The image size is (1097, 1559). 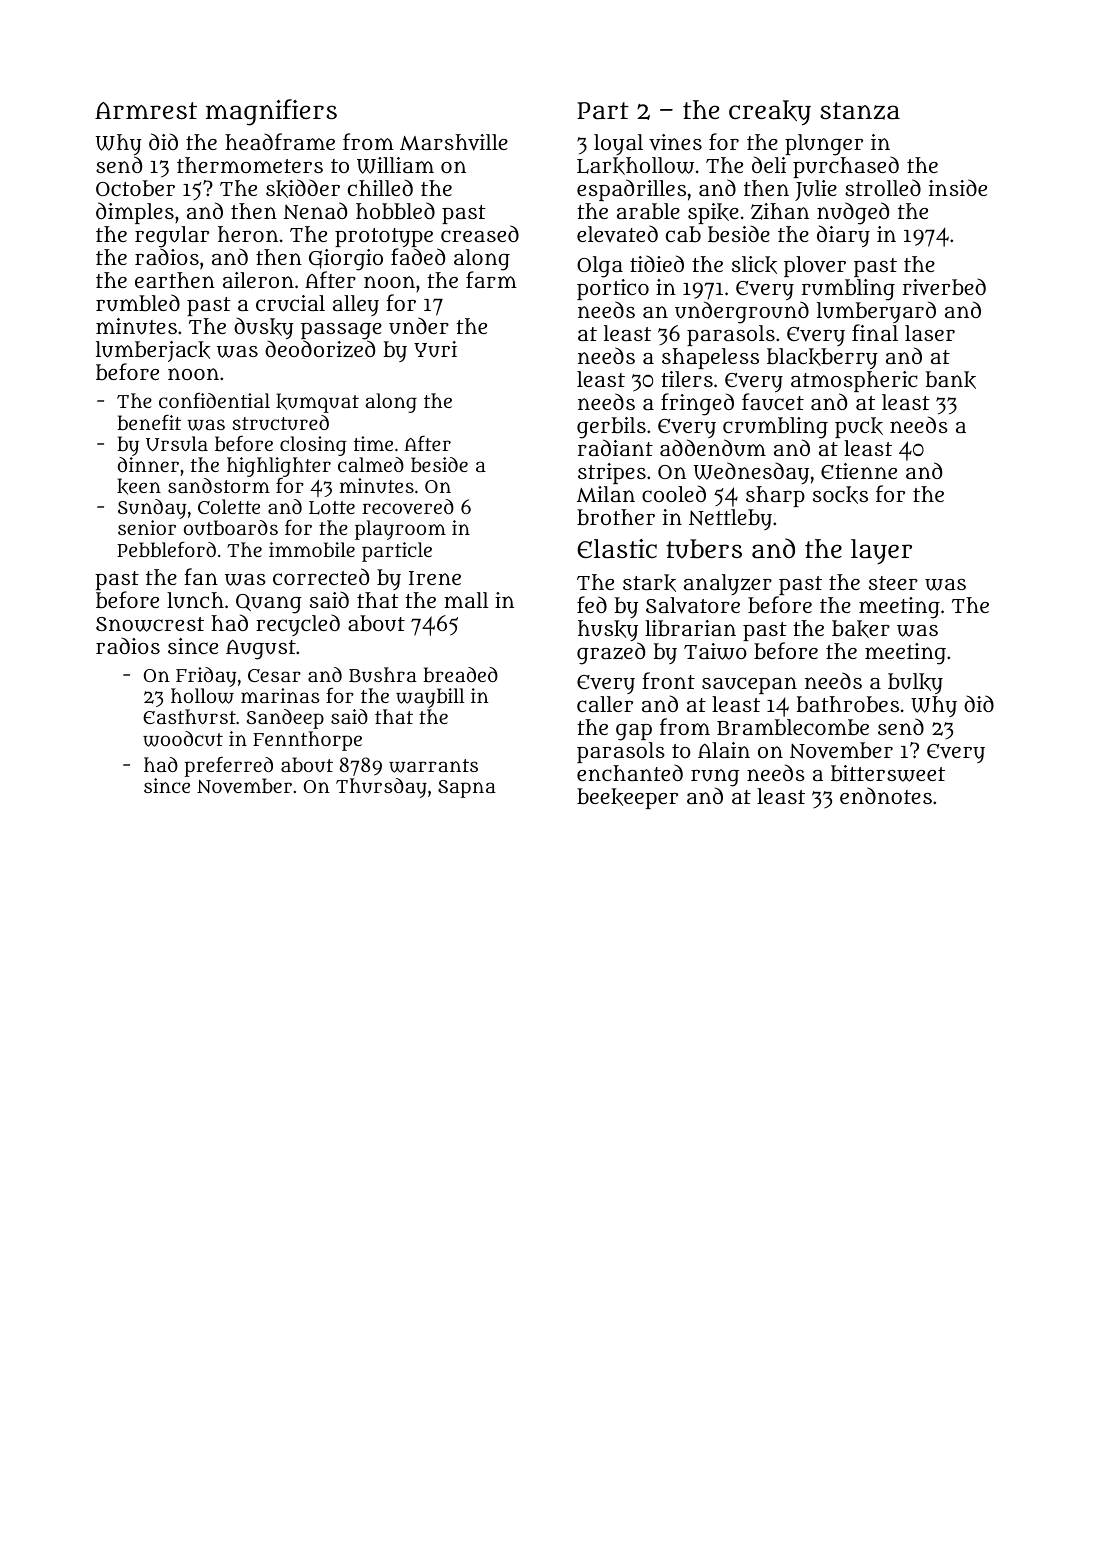 What do you see at coordinates (135, 188) in the screenshot?
I see `October` at bounding box center [135, 188].
